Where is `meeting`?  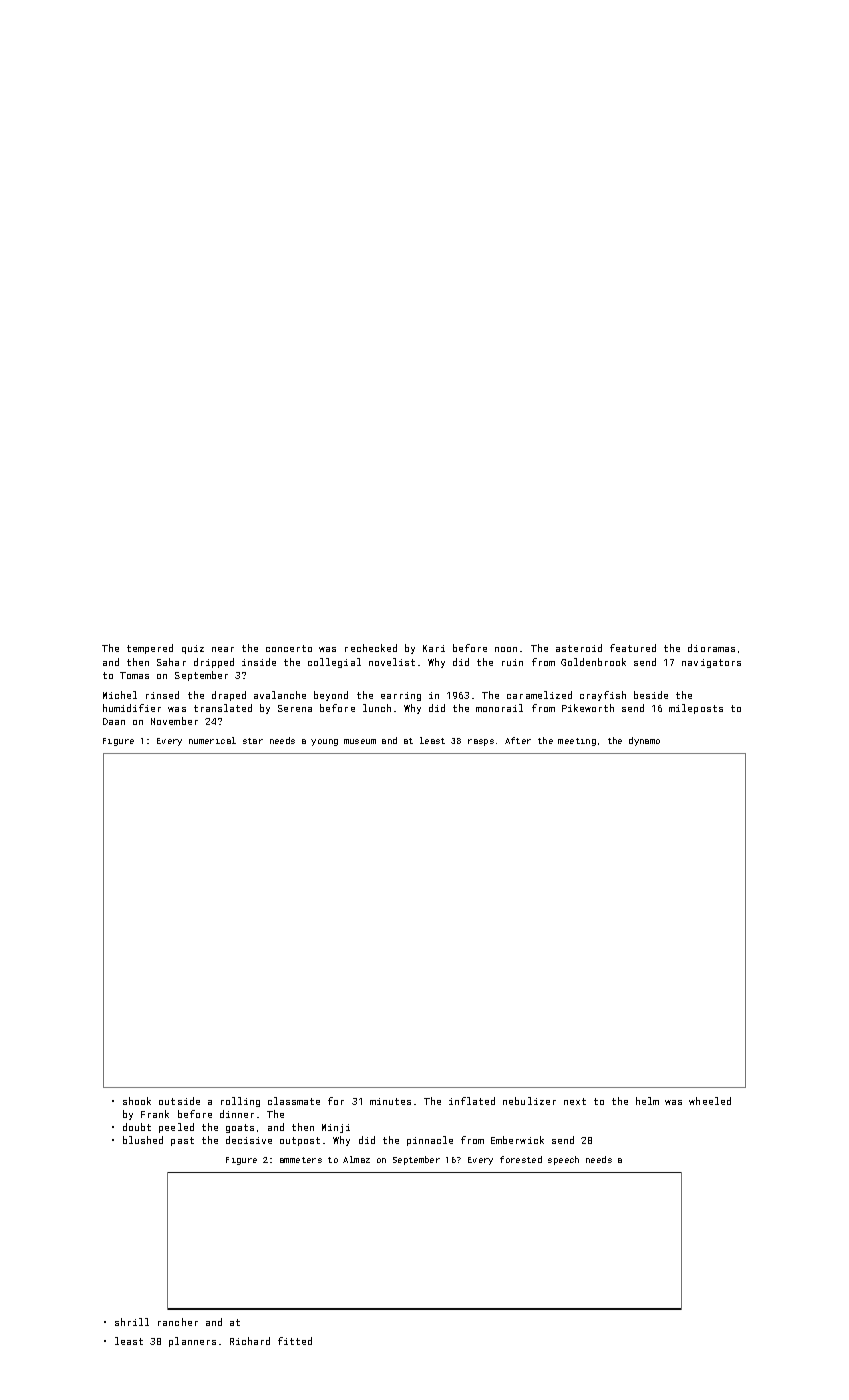 meeting is located at coordinates (577, 742).
